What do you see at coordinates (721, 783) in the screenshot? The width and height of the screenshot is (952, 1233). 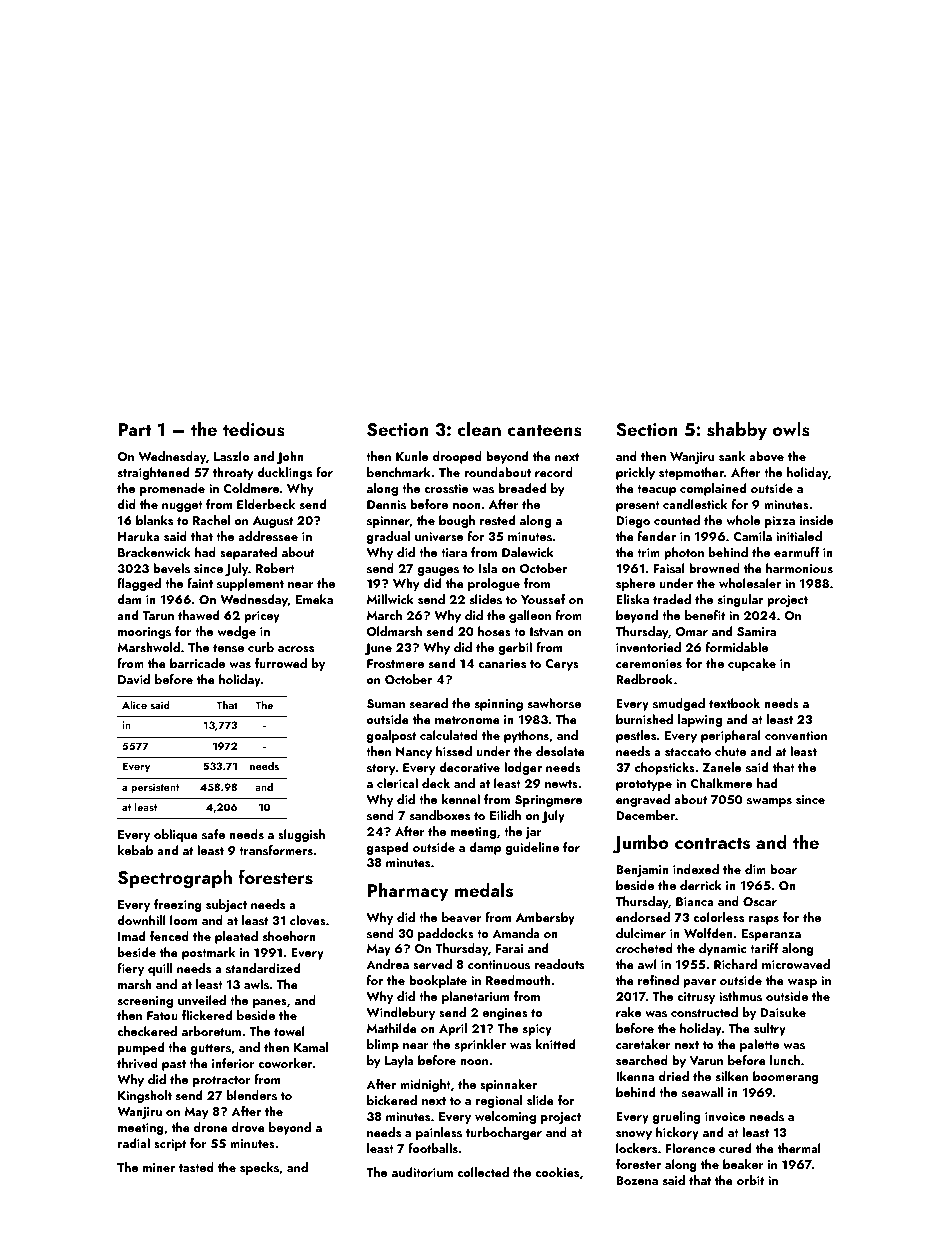 I see `Chalkmere` at bounding box center [721, 783].
